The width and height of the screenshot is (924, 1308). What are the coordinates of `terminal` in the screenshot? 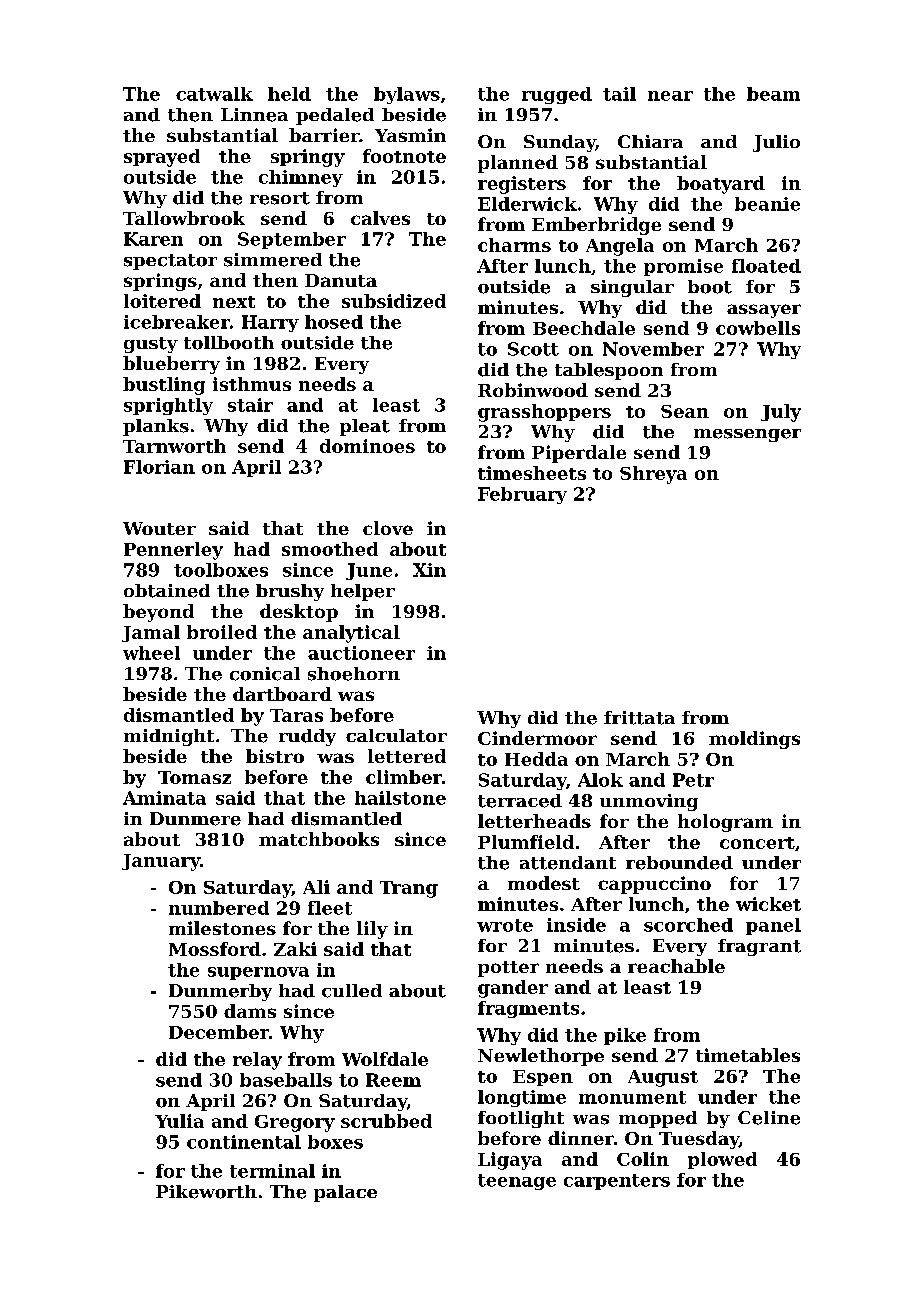 It's located at (272, 1171).
